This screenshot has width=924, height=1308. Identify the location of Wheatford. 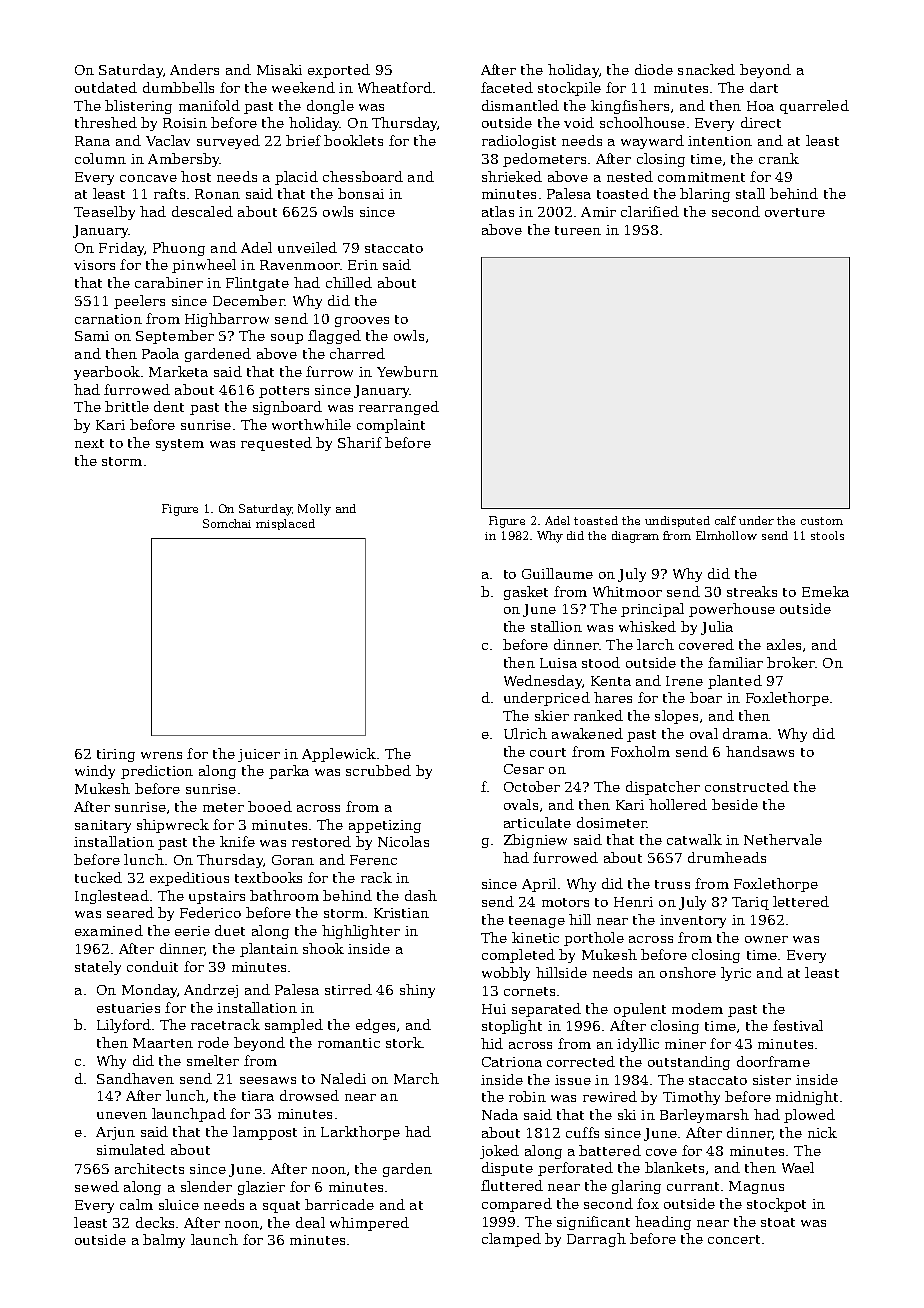
(395, 87).
